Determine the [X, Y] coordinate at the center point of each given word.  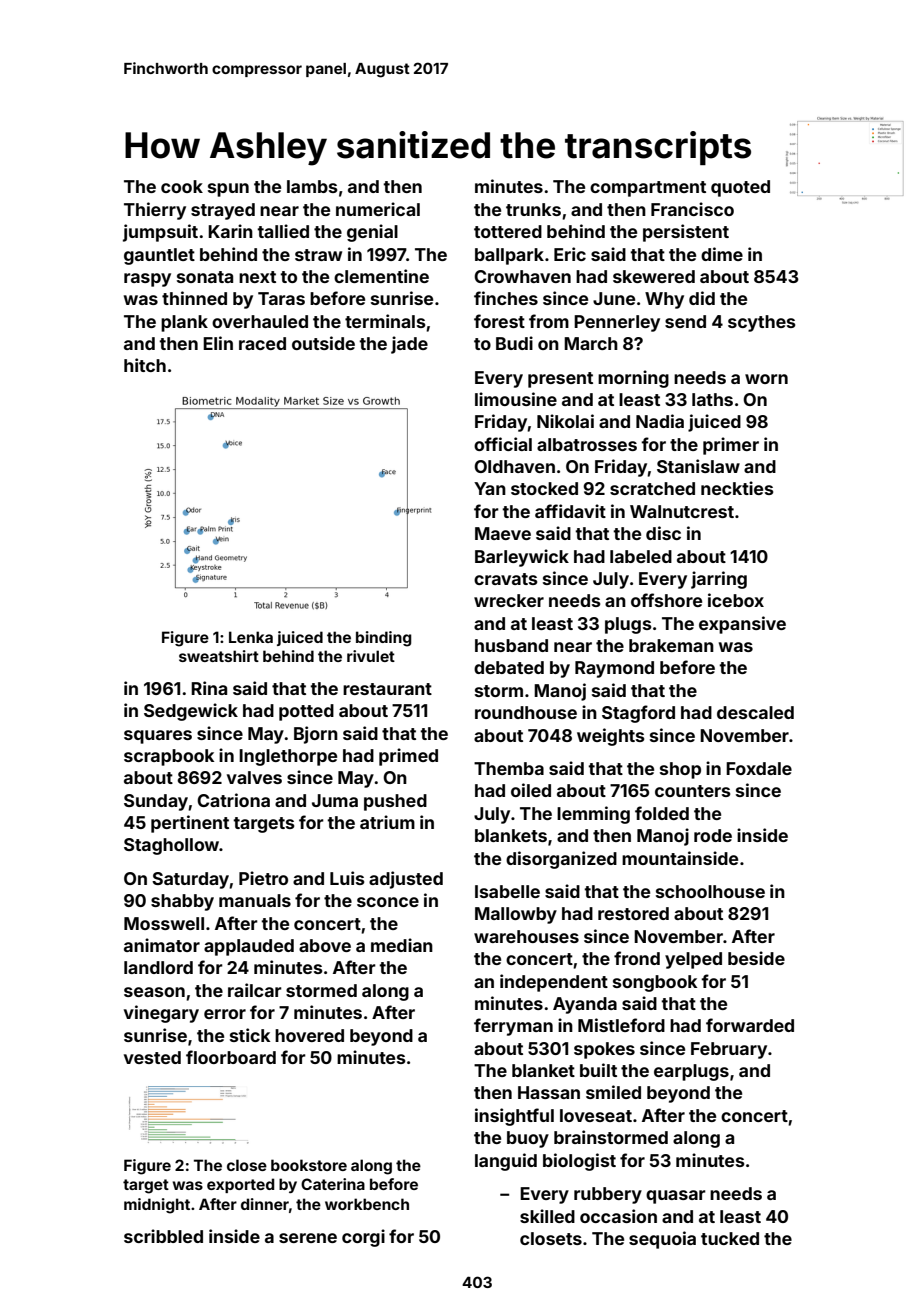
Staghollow [172, 846]
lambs [312, 186]
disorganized [561, 860]
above [325, 945]
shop [680, 770]
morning [633, 379]
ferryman [513, 1027]
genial [372, 233]
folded [662, 813]
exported [240, 1185]
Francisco [692, 209]
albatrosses [587, 444]
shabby [182, 902]
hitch [145, 365]
